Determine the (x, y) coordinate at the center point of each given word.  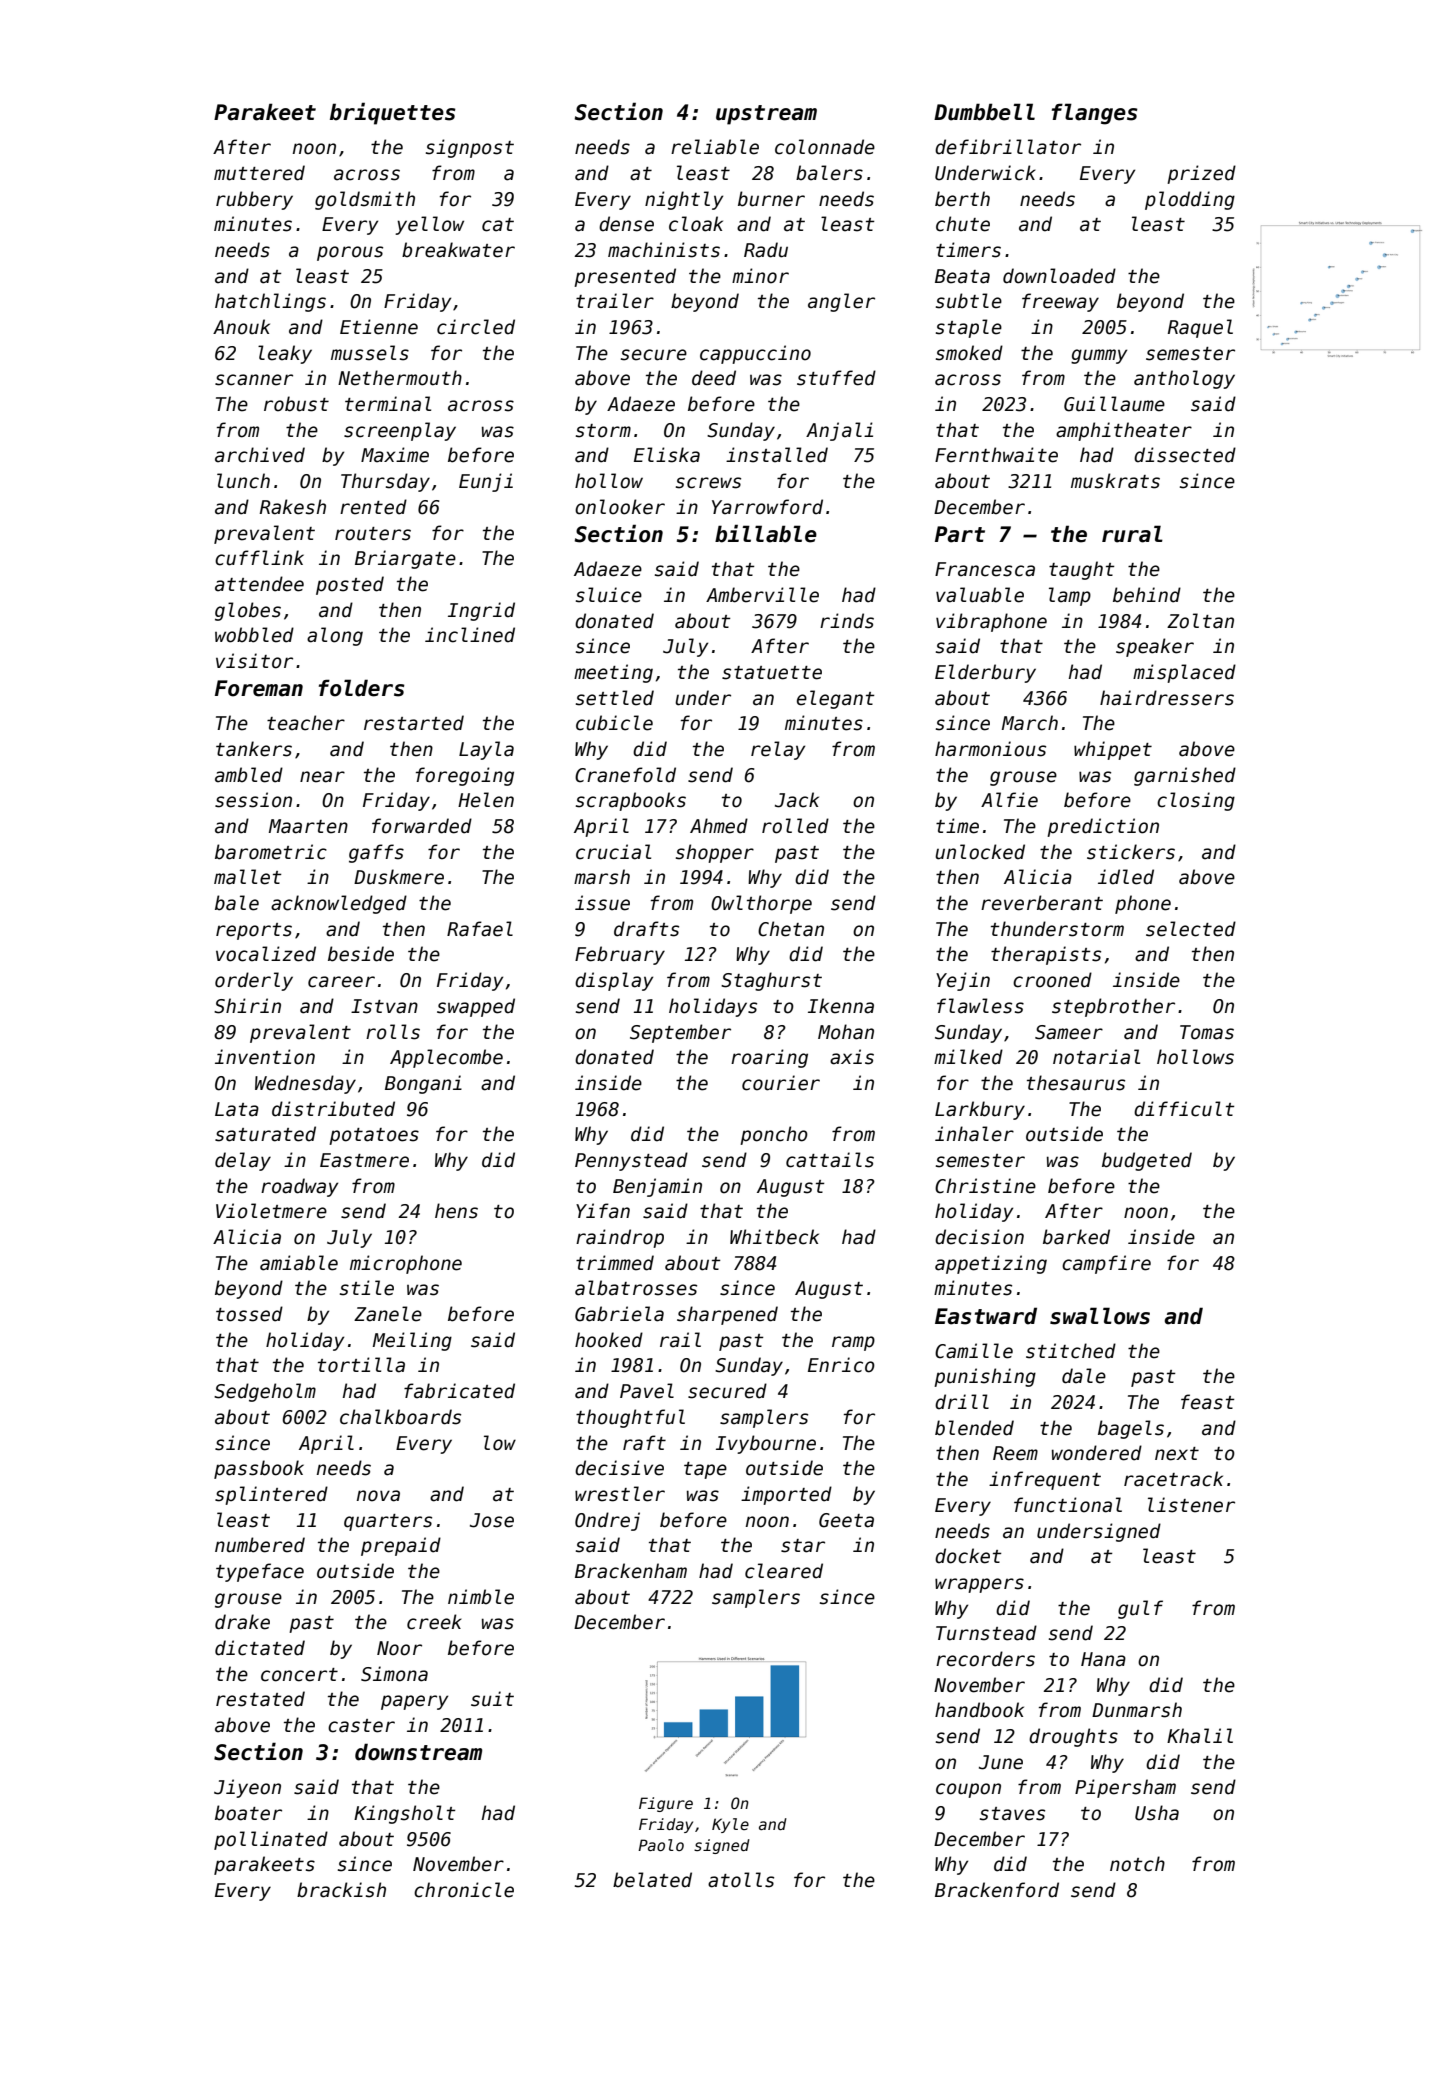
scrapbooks (631, 801)
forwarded (422, 826)
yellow (429, 225)
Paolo (661, 1845)
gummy (1099, 356)
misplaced (1184, 673)
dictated (260, 1648)
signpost (470, 148)
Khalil (1200, 1736)
